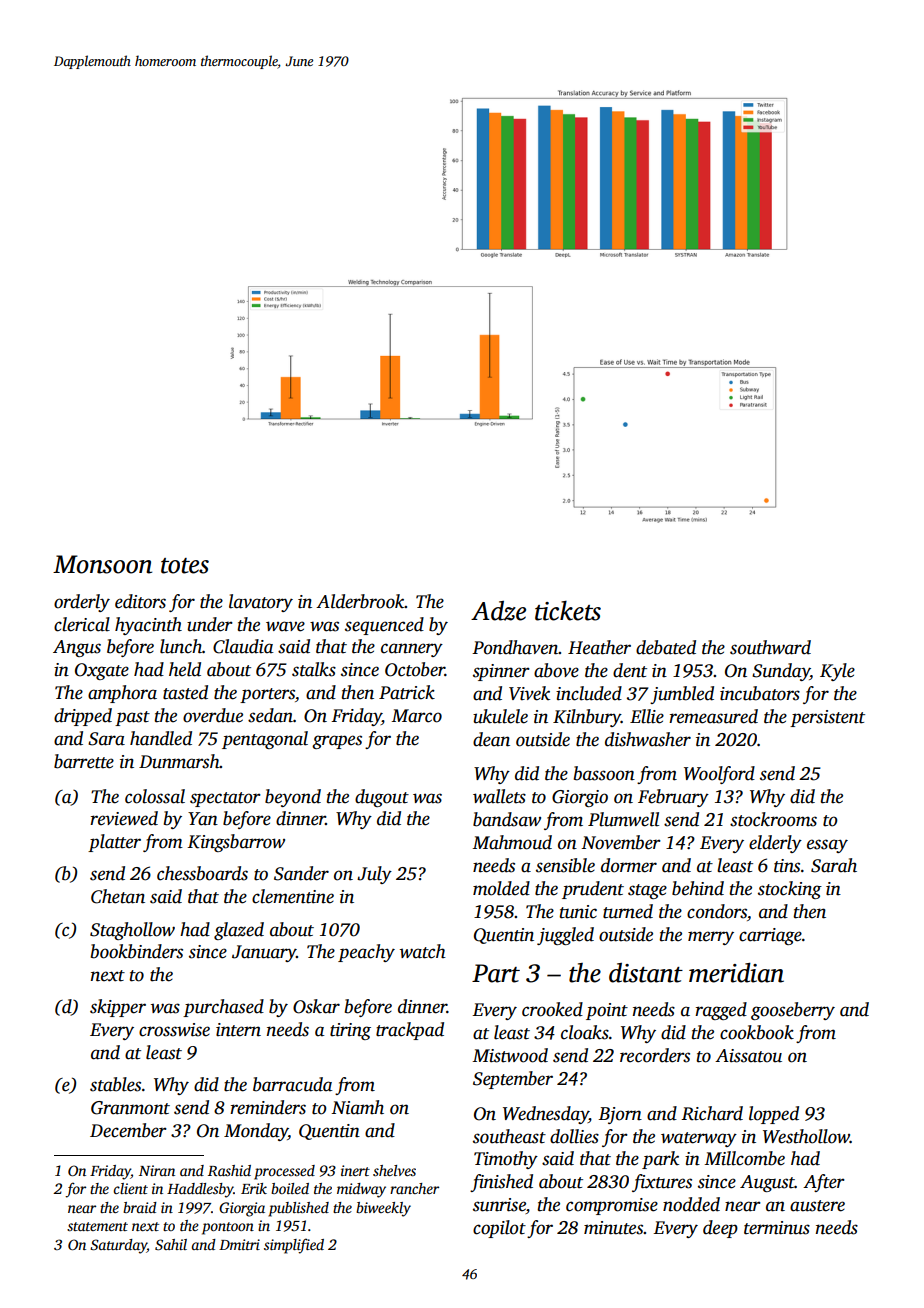 The image size is (924, 1308). What do you see at coordinates (719, 775) in the screenshot?
I see `Woolford` at bounding box center [719, 775].
